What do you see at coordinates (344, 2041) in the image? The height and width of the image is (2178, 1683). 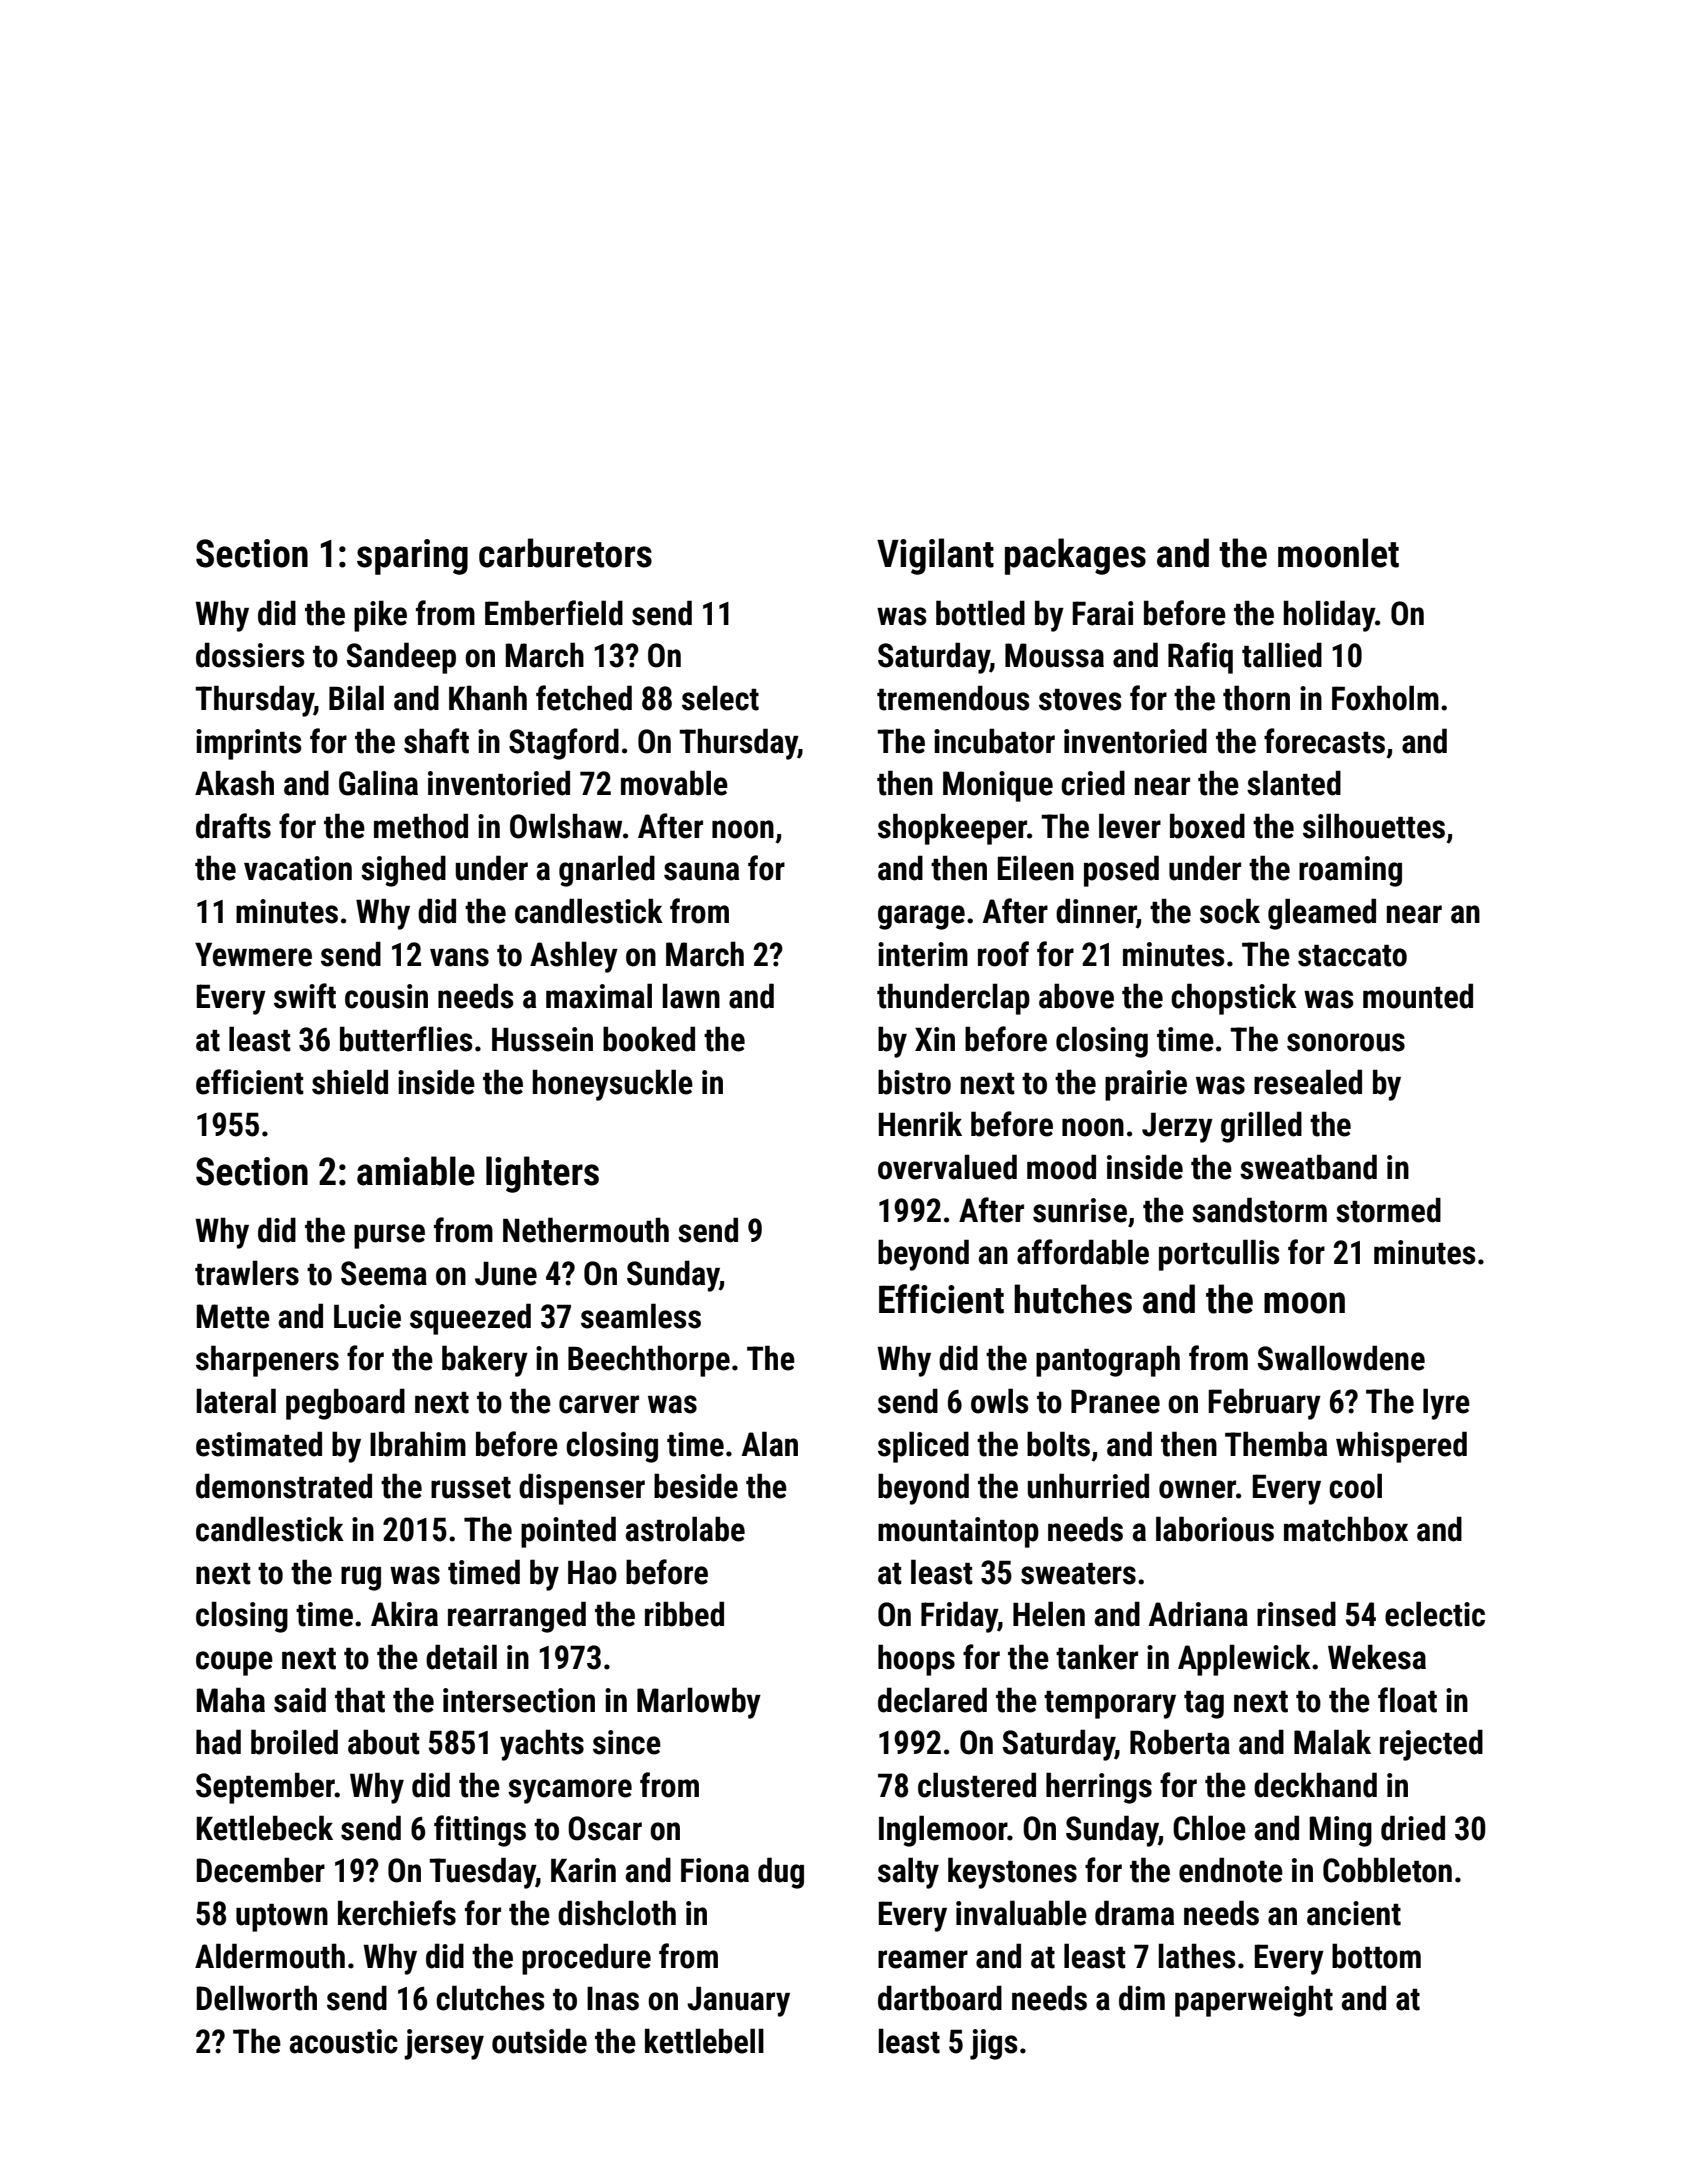 I see `acoustic` at bounding box center [344, 2041].
